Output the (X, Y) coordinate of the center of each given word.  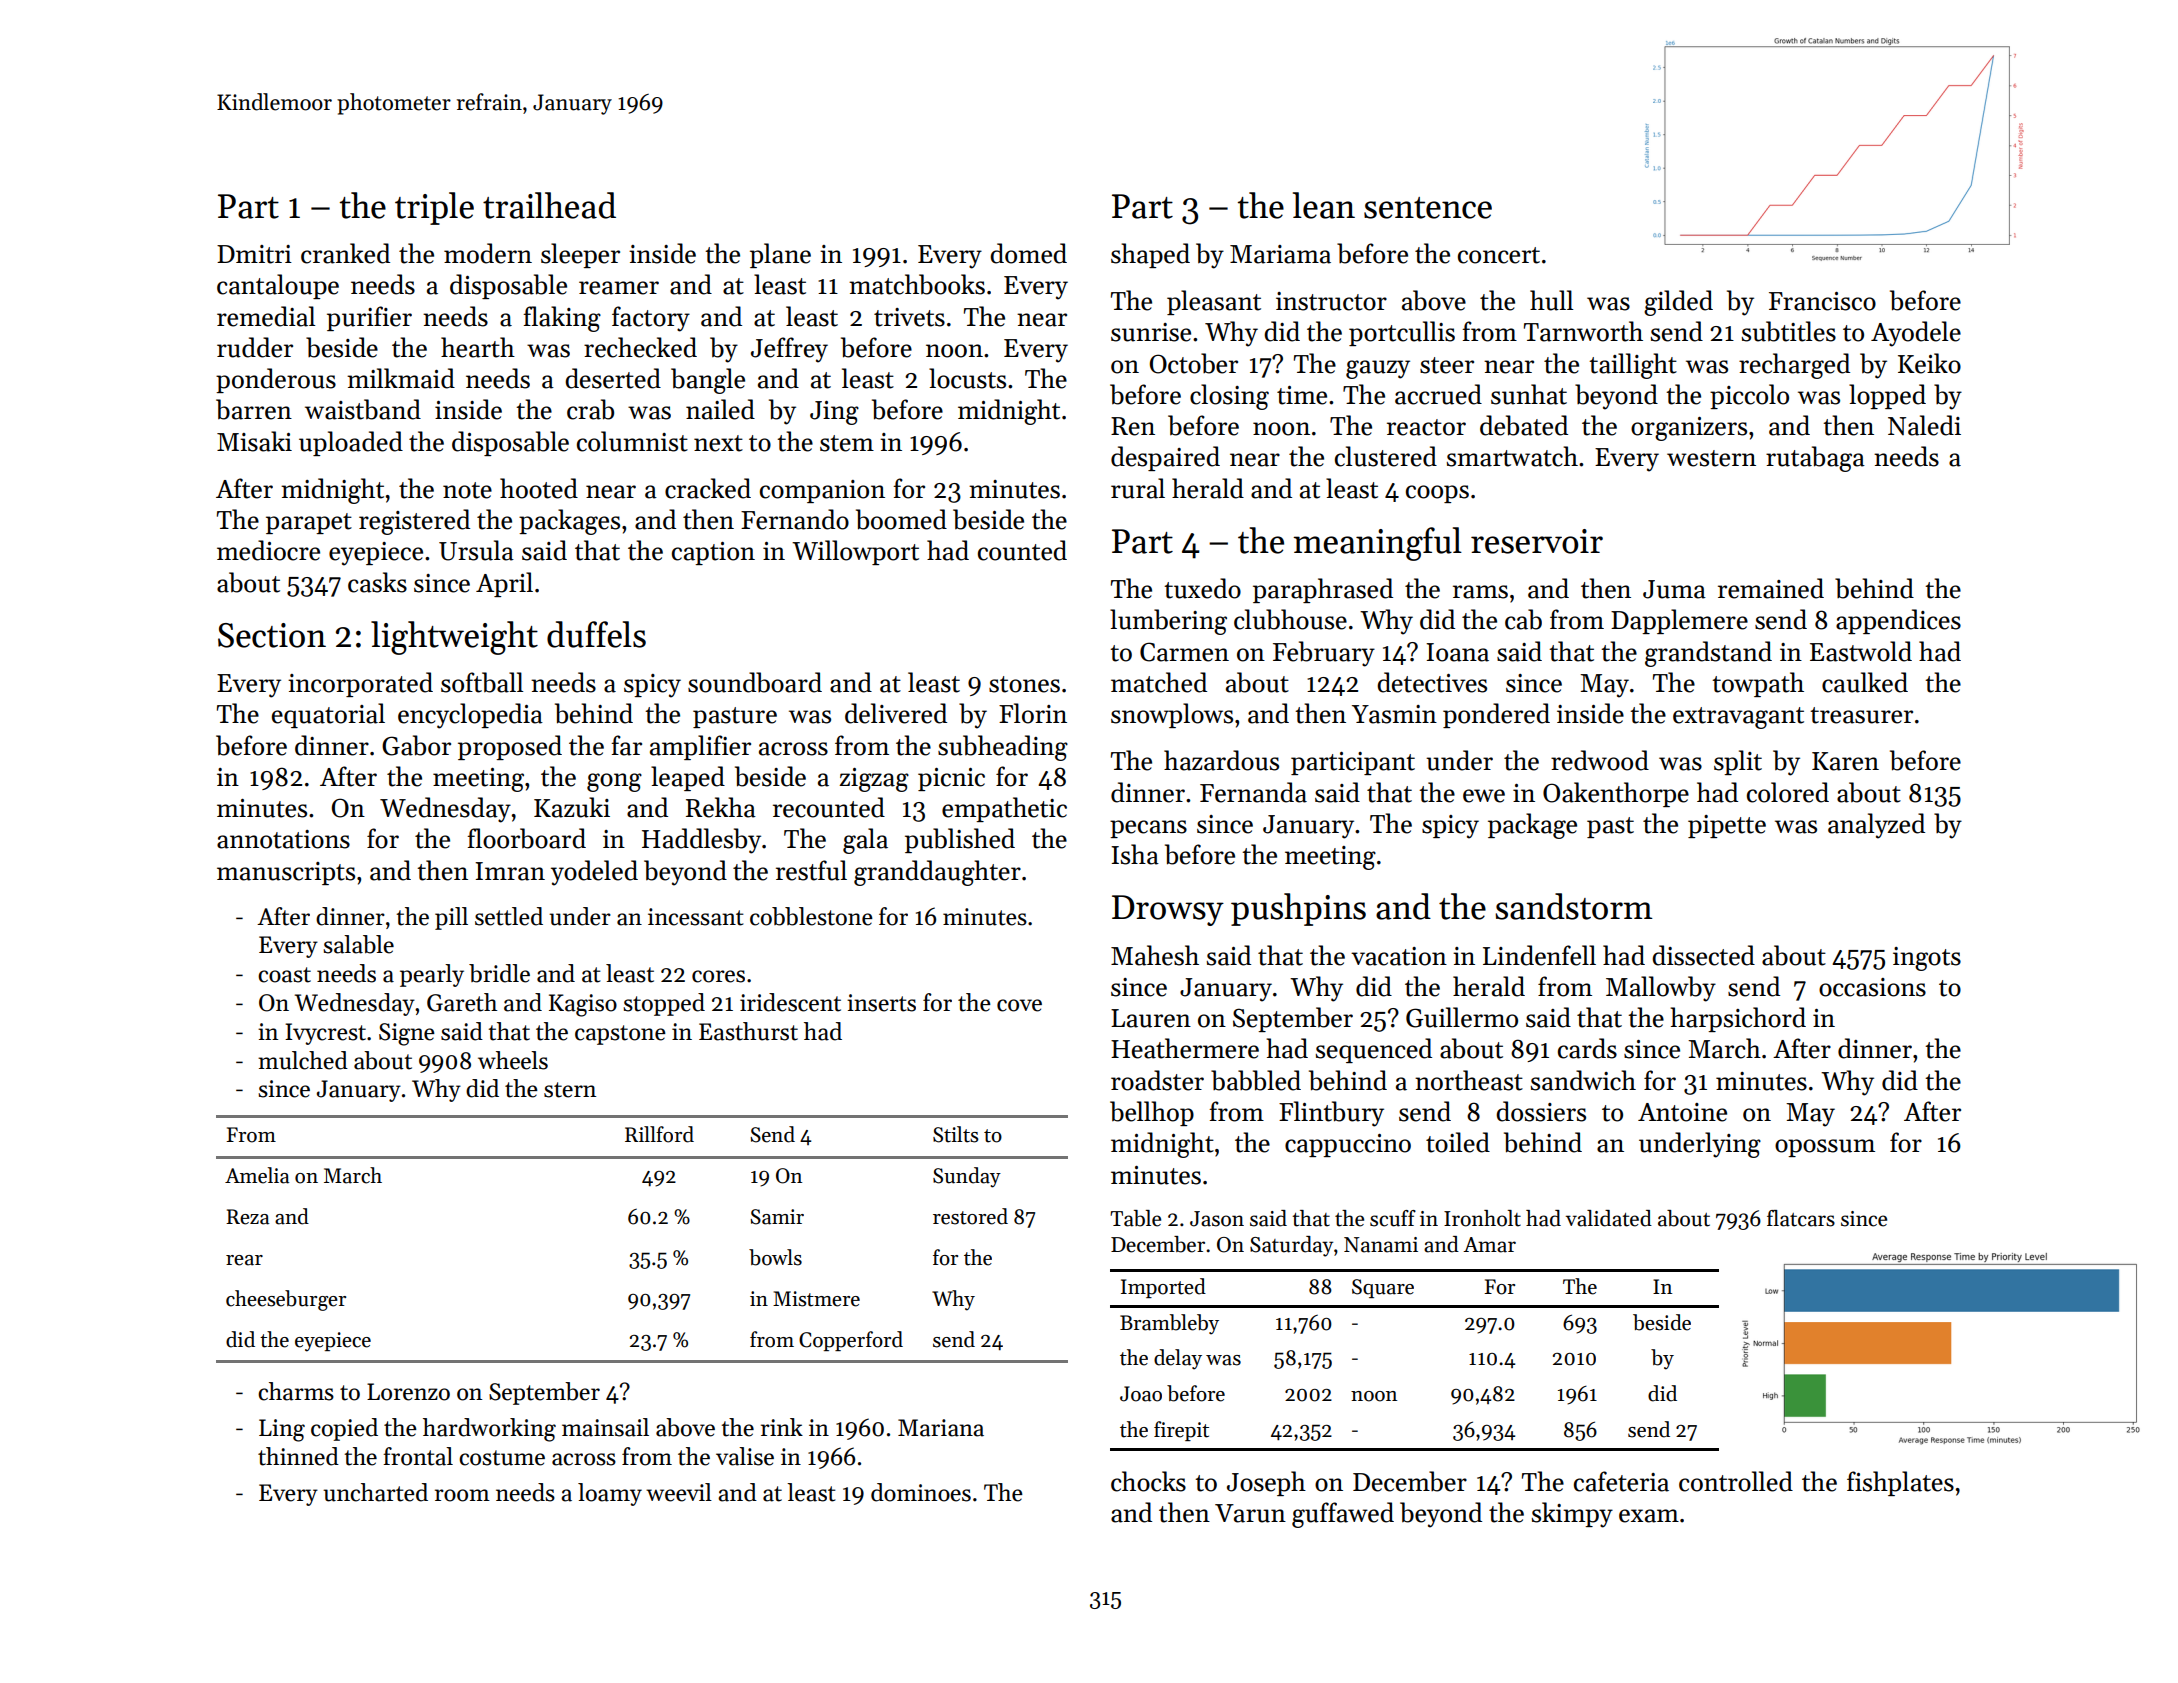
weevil (679, 1492)
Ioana (1457, 652)
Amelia (257, 1175)
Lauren (1151, 1018)
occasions (1872, 987)
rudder (255, 347)
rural (1138, 488)
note (467, 490)
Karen (1845, 761)
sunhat (1529, 394)
